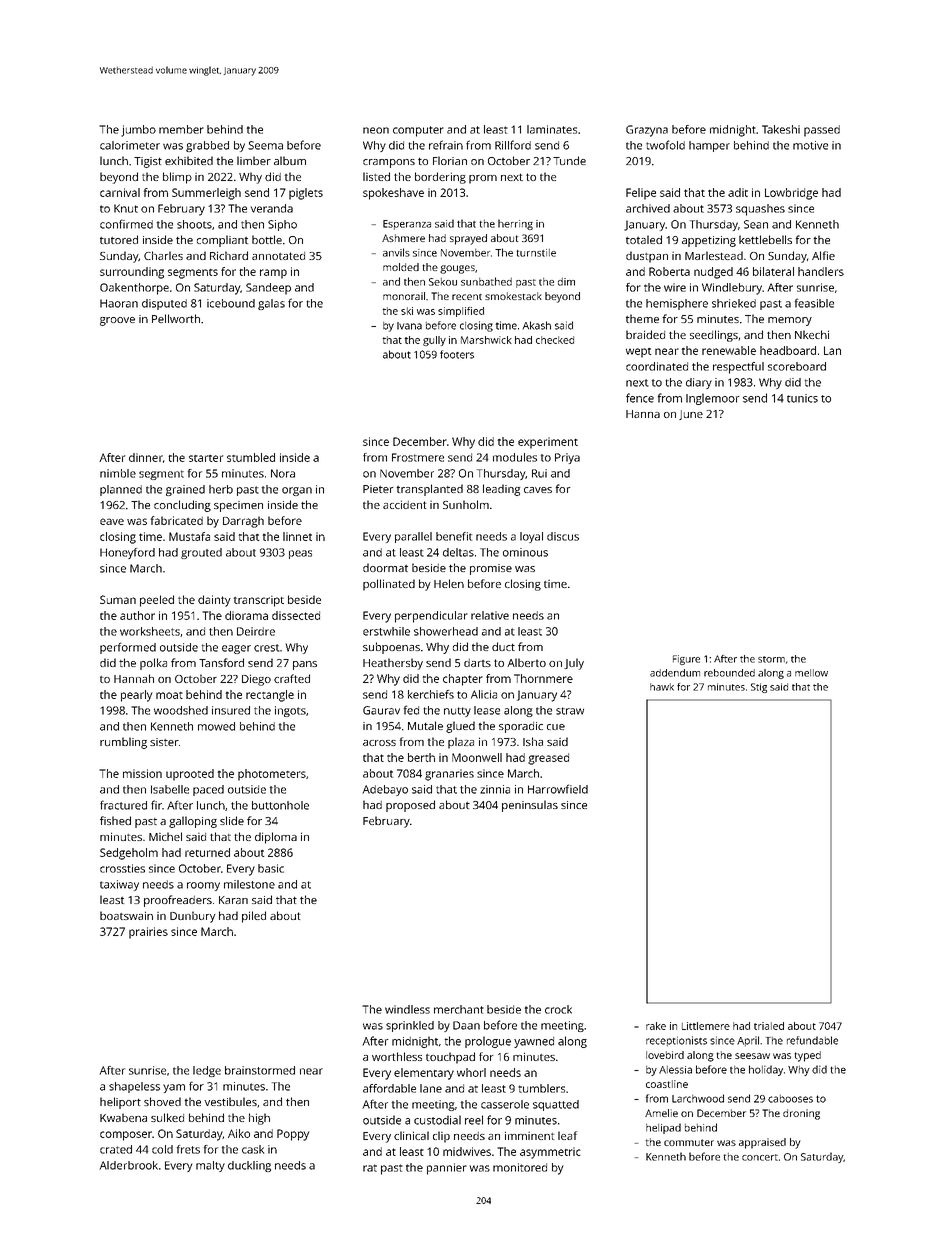 The height and width of the document is (1233, 952). I want to click on discus, so click(563, 536).
